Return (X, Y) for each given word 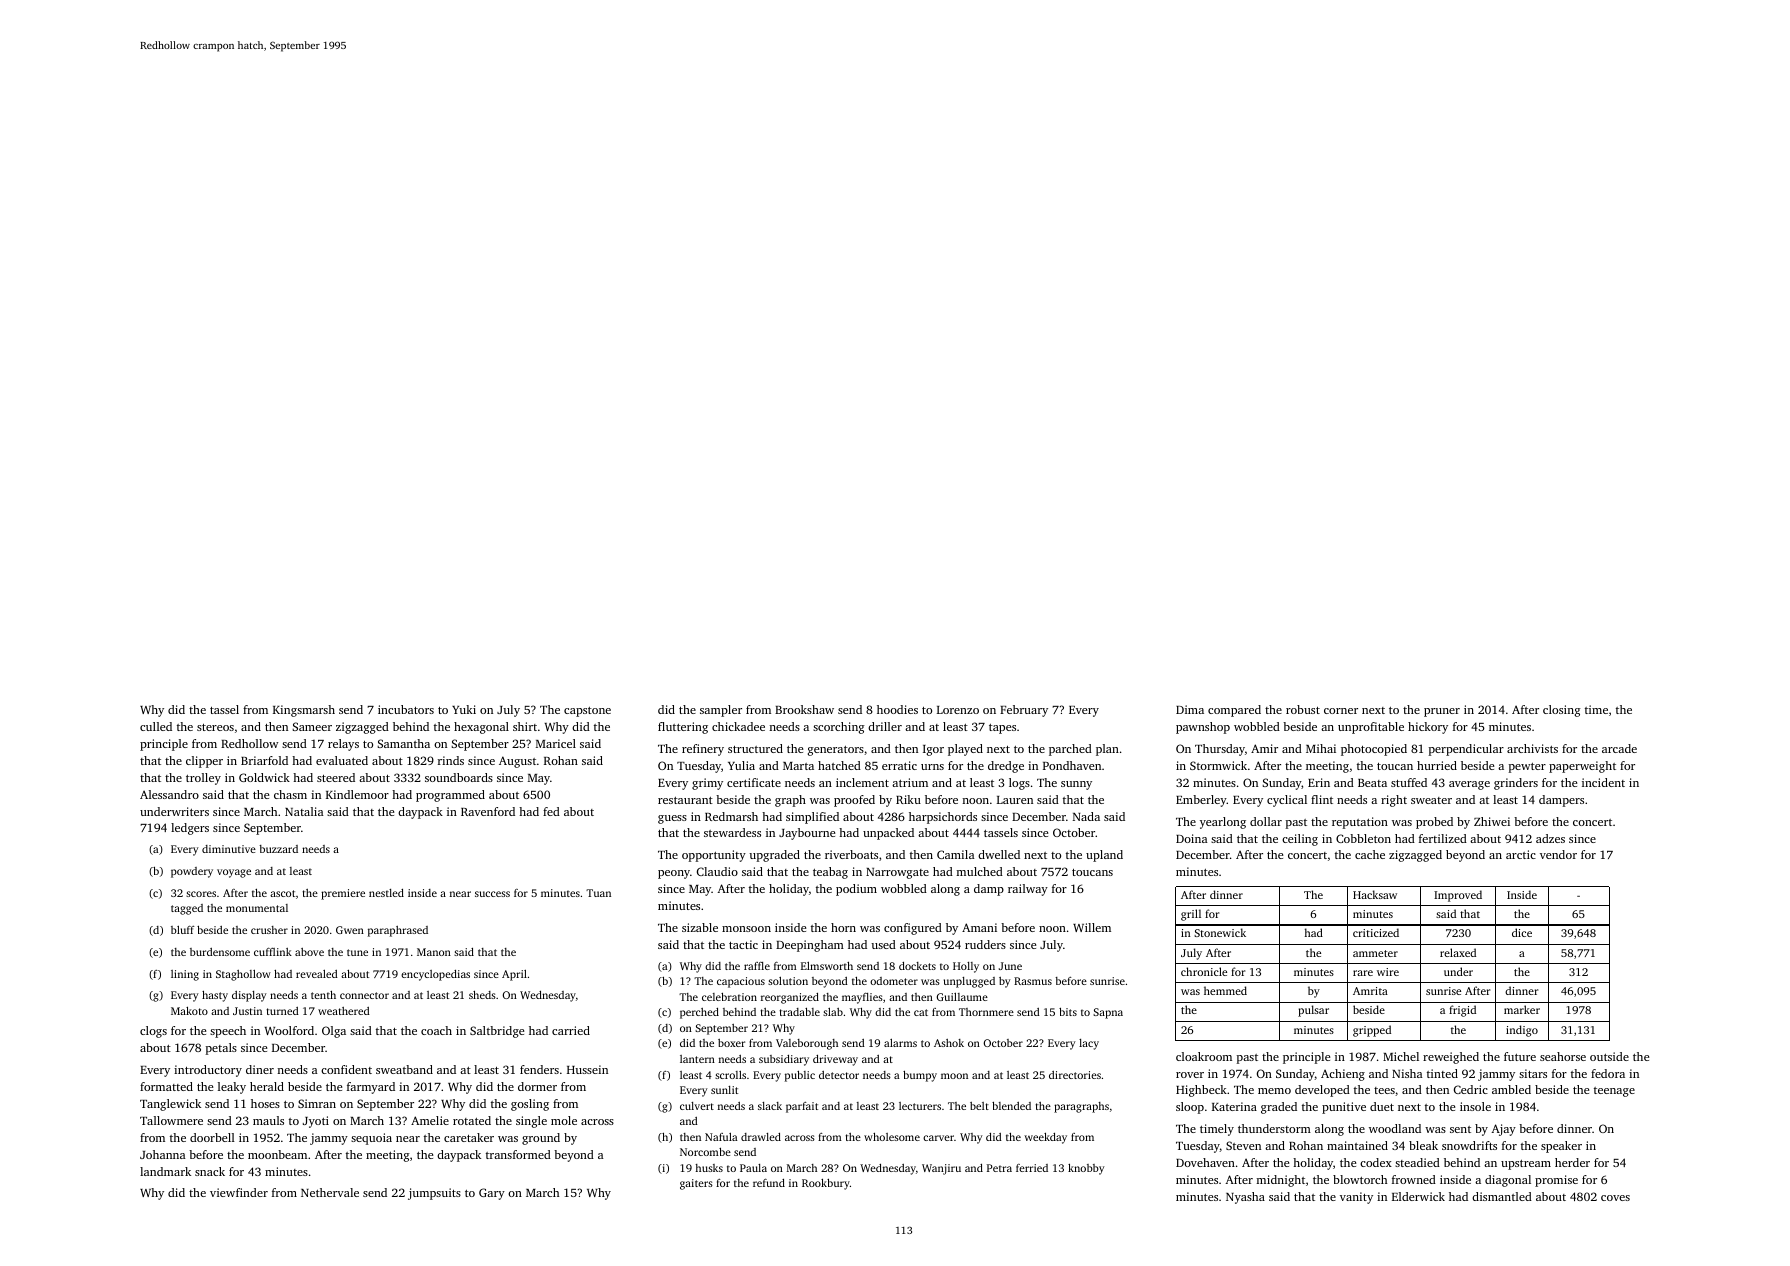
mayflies (862, 998)
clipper (204, 762)
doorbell (212, 1137)
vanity (1356, 1198)
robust (1303, 709)
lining (185, 975)
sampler (721, 711)
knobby (1086, 1169)
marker (1522, 1009)
